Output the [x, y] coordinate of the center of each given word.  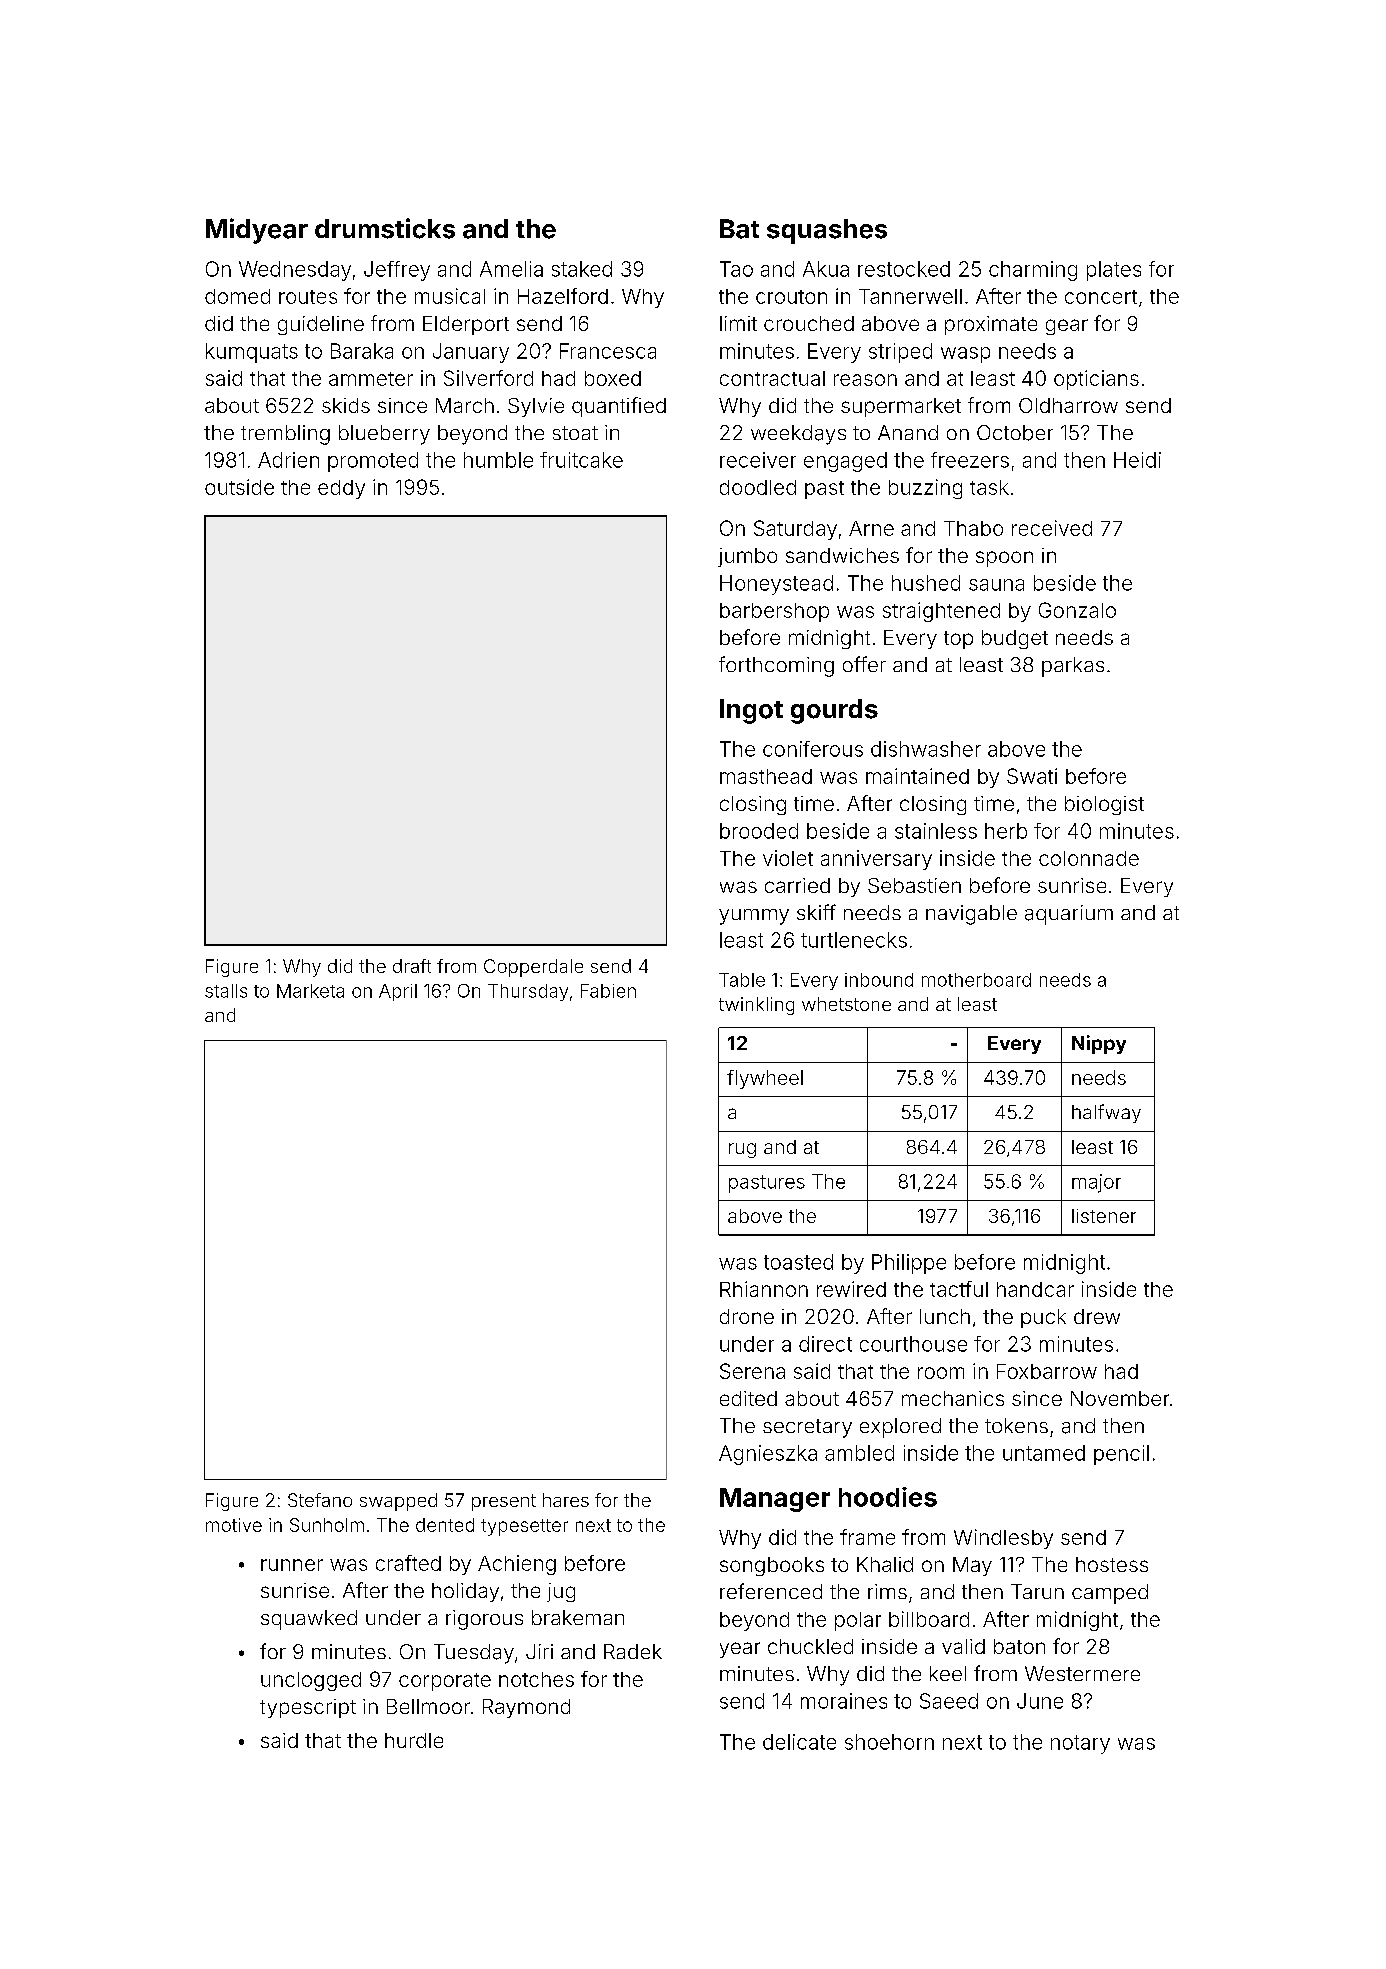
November [1120, 1398]
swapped [398, 1502]
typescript [308, 1708]
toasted [798, 1262]
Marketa [310, 991]
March [465, 405]
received [1052, 528]
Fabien [608, 991]
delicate [799, 1742]
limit [738, 323]
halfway [1106, 1113]
